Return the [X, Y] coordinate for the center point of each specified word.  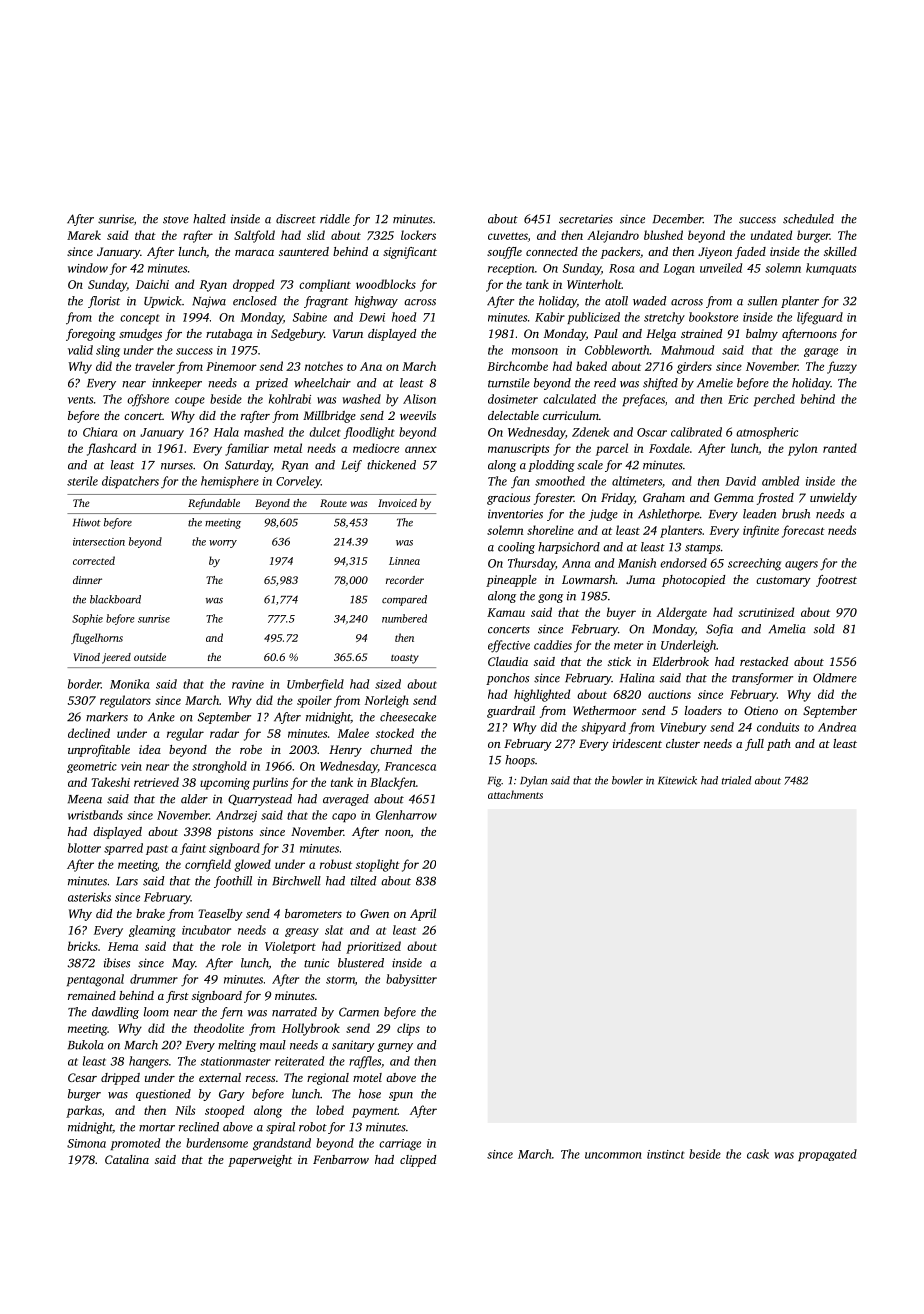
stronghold [219, 767]
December [678, 219]
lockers [418, 235]
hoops [520, 761]
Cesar [82, 1077]
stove [176, 220]
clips [408, 1029]
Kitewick [677, 780]
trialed [737, 780]
